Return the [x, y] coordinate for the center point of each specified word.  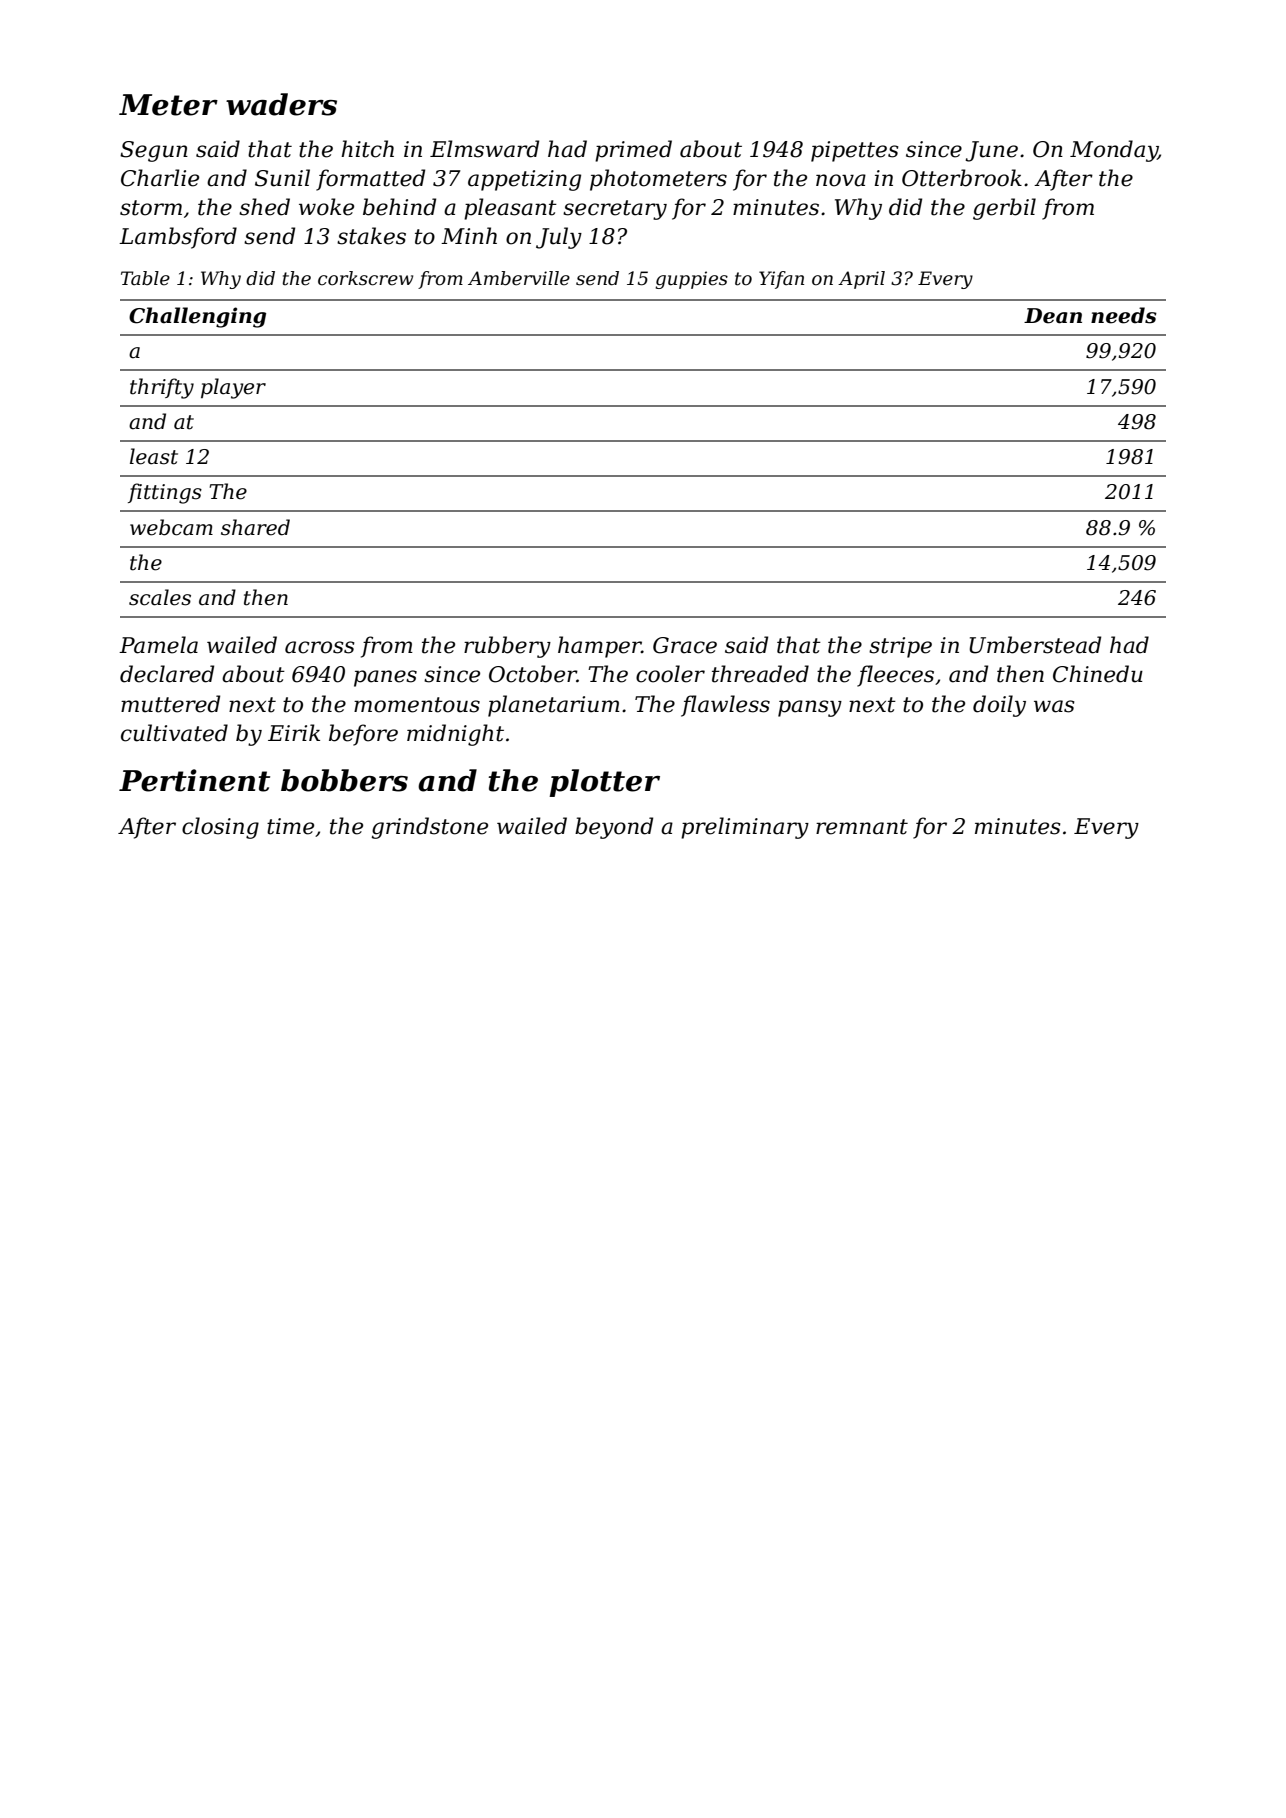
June [991, 151]
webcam [171, 527]
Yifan [781, 280]
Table [145, 278]
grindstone [430, 828]
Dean [1053, 316]
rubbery [507, 647]
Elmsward [484, 149]
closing [220, 828]
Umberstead [1035, 645]
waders [281, 104]
